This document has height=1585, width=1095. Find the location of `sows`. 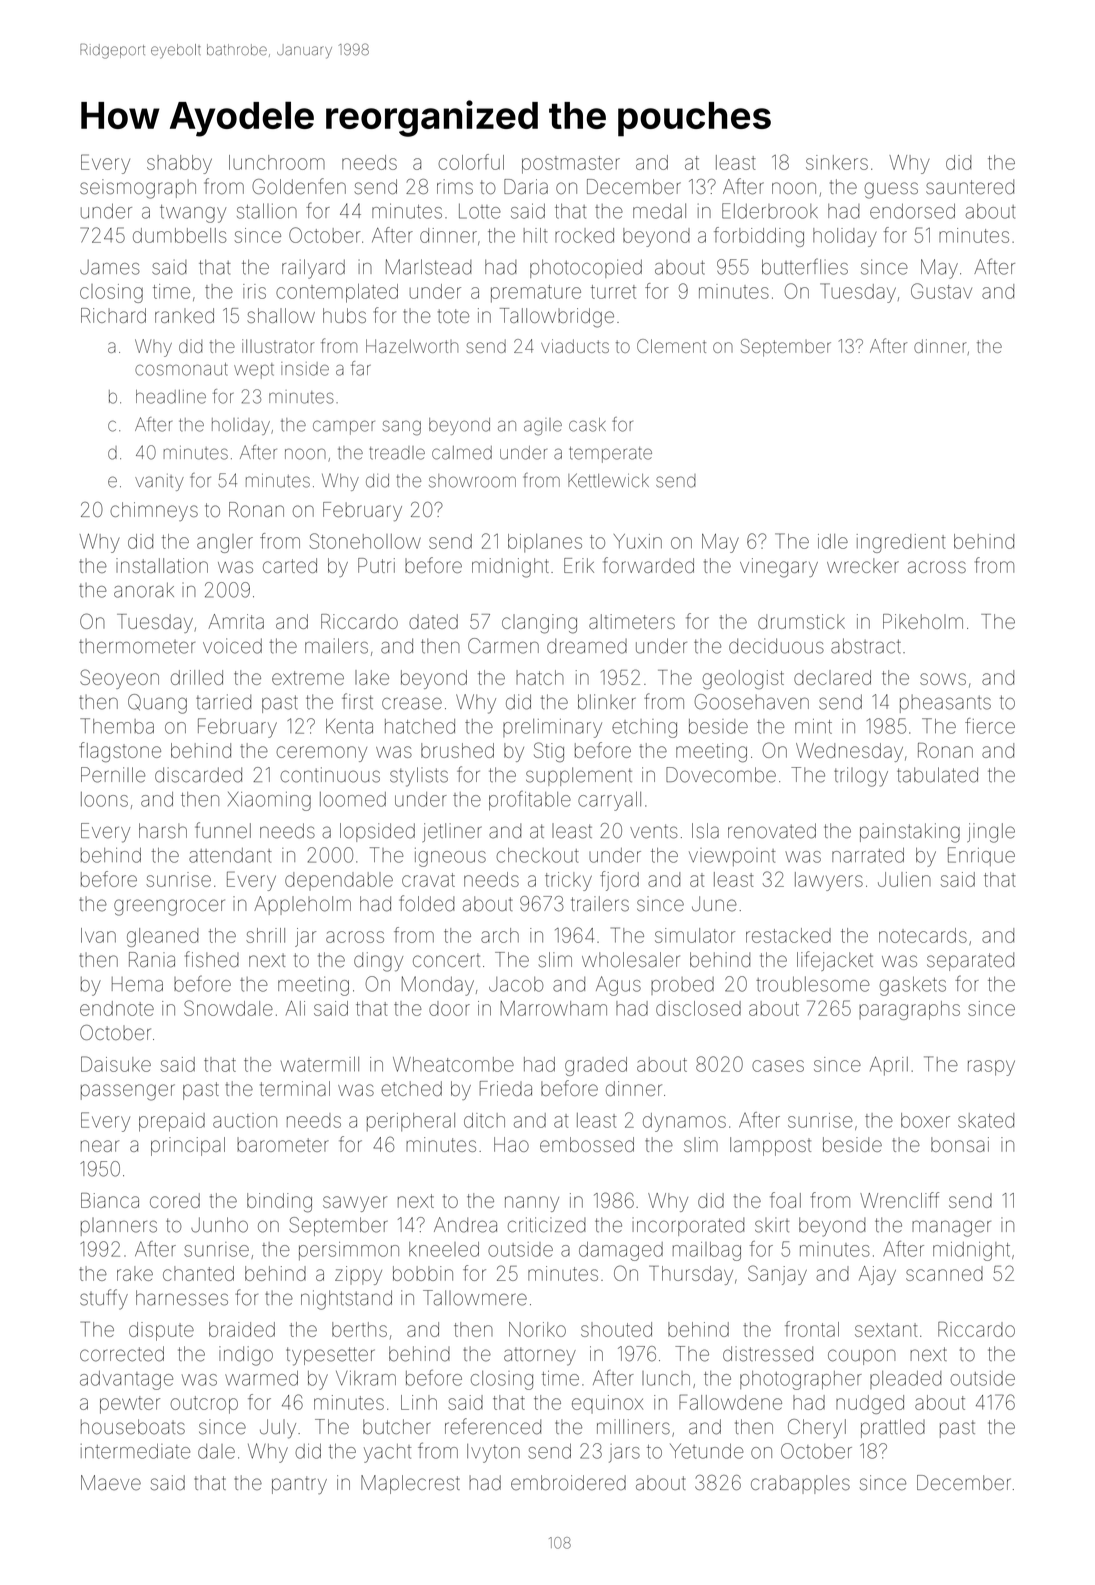

sows is located at coordinates (943, 679).
